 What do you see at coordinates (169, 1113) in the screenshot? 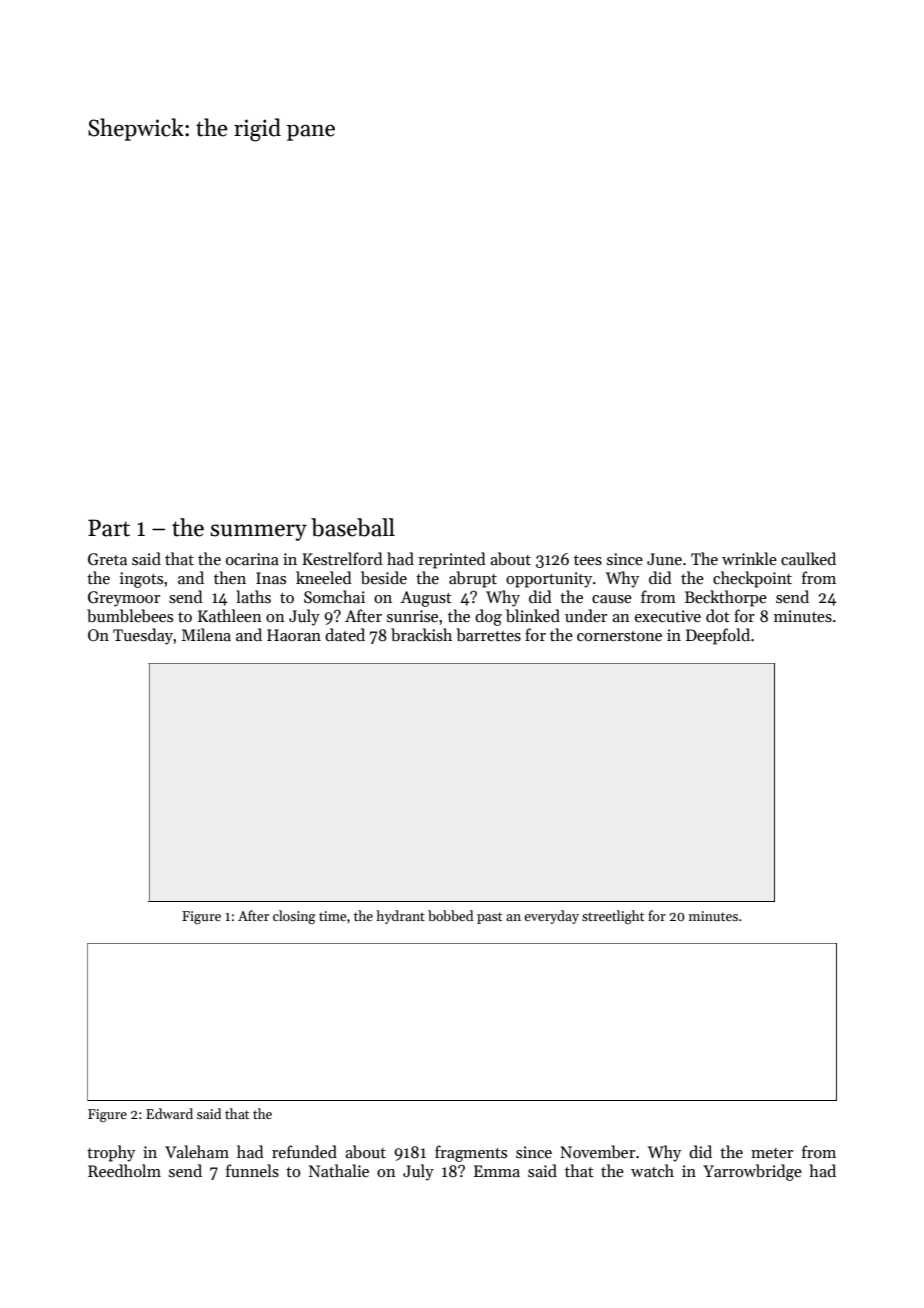
I see `Edward` at bounding box center [169, 1113].
